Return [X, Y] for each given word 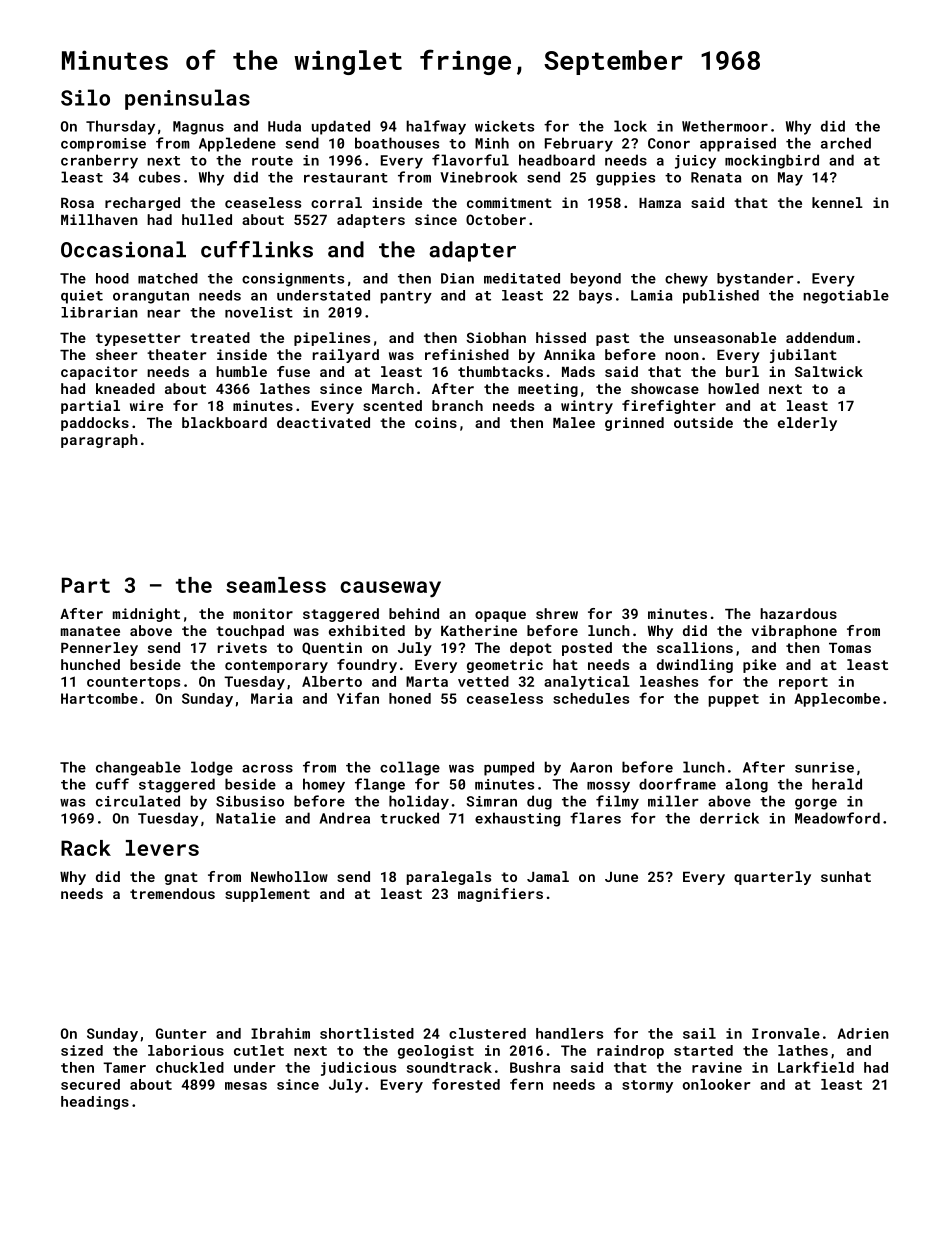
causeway [390, 589]
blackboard [224, 422]
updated [341, 127]
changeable [138, 768]
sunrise [824, 767]
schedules [591, 698]
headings [95, 1103]
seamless [276, 585]
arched [846, 143]
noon [682, 356]
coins [436, 422]
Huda [284, 126]
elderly [807, 424]
